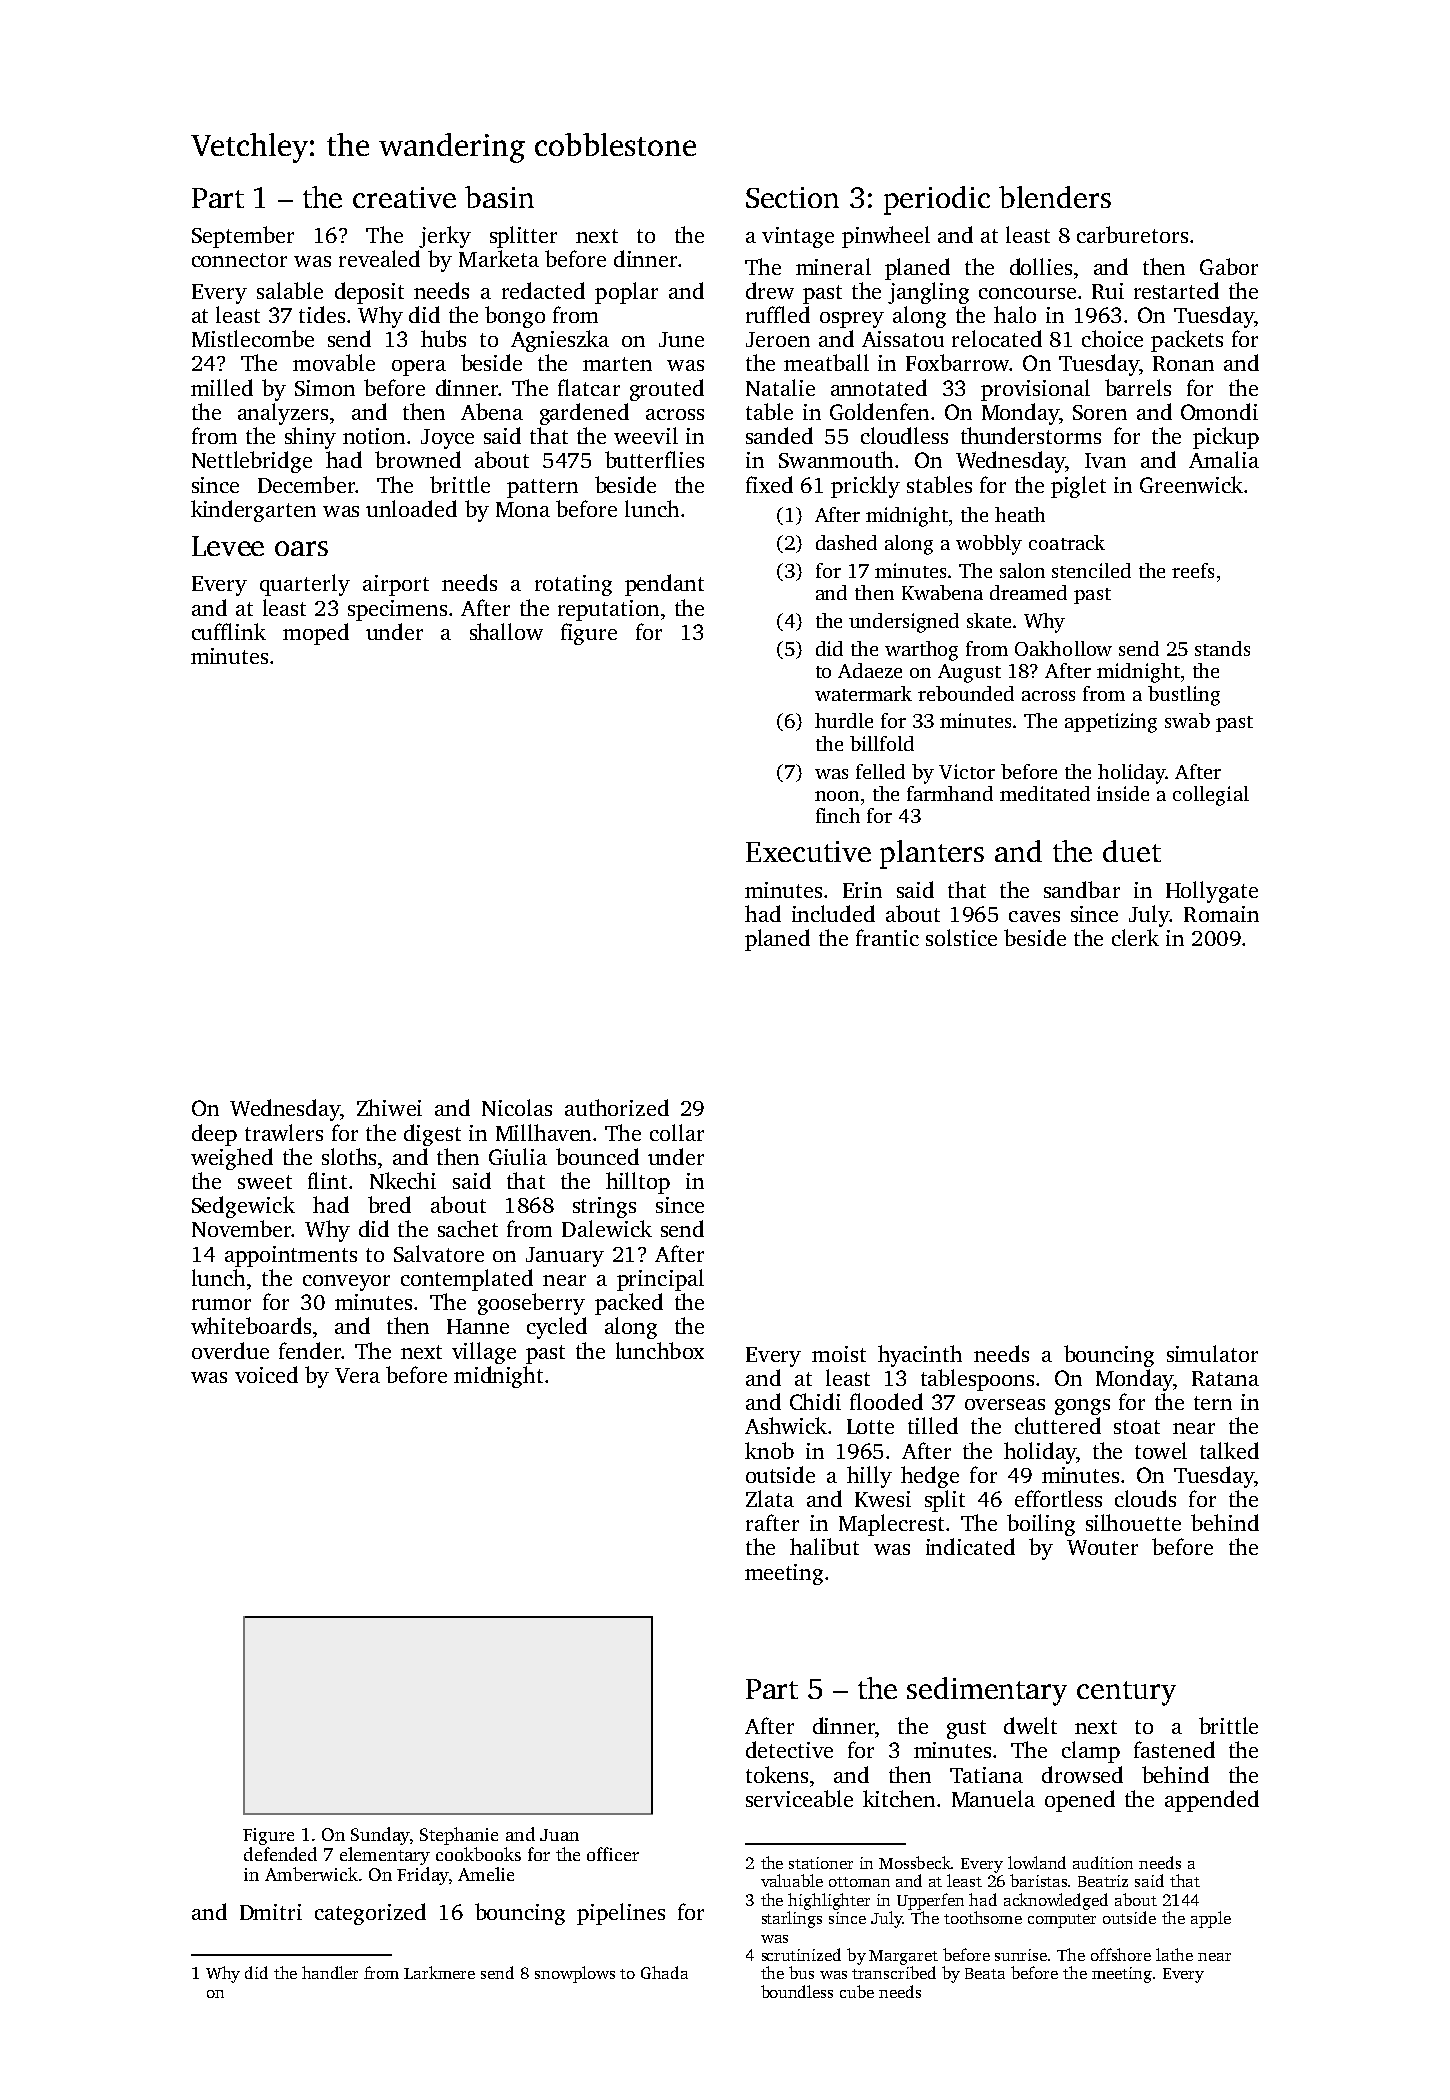 Image resolution: width=1450 pixels, height=2100 pixels. What do you see at coordinates (325, 388) in the screenshot?
I see `Simon` at bounding box center [325, 388].
